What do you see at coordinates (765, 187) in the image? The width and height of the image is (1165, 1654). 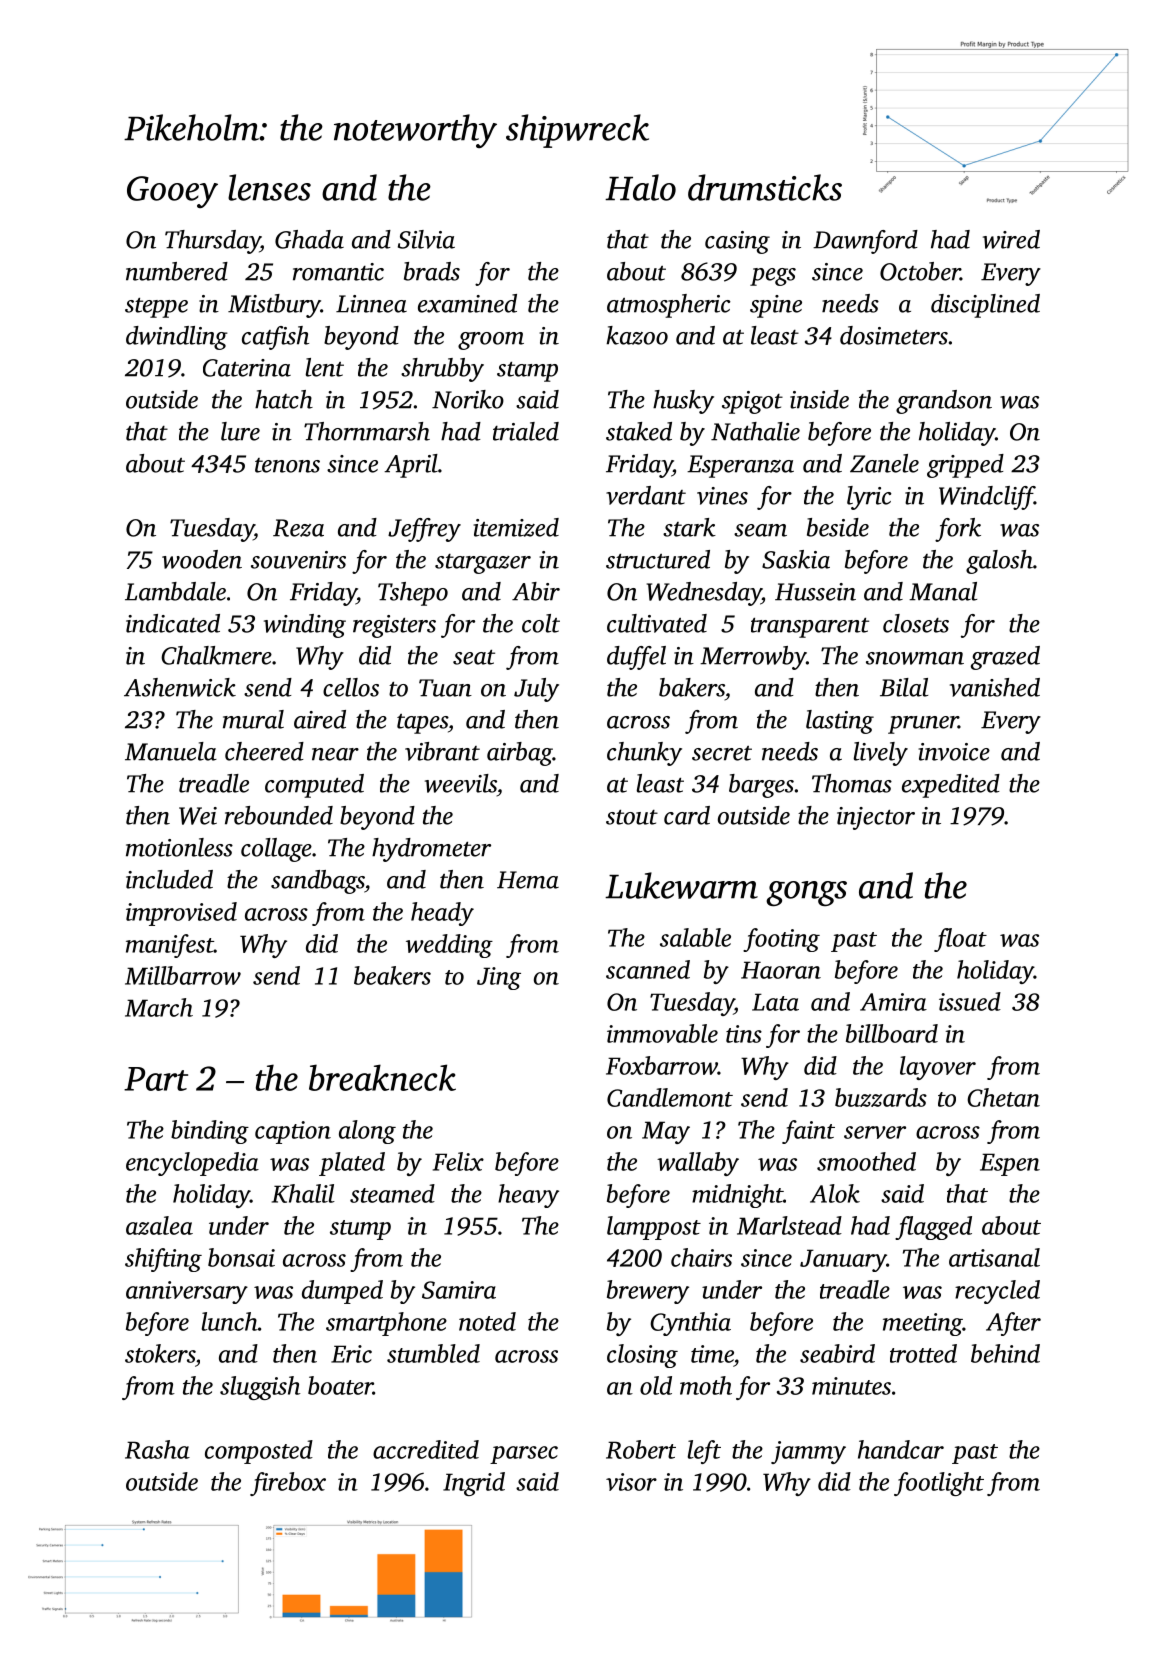 I see `drumsticks` at bounding box center [765, 187].
